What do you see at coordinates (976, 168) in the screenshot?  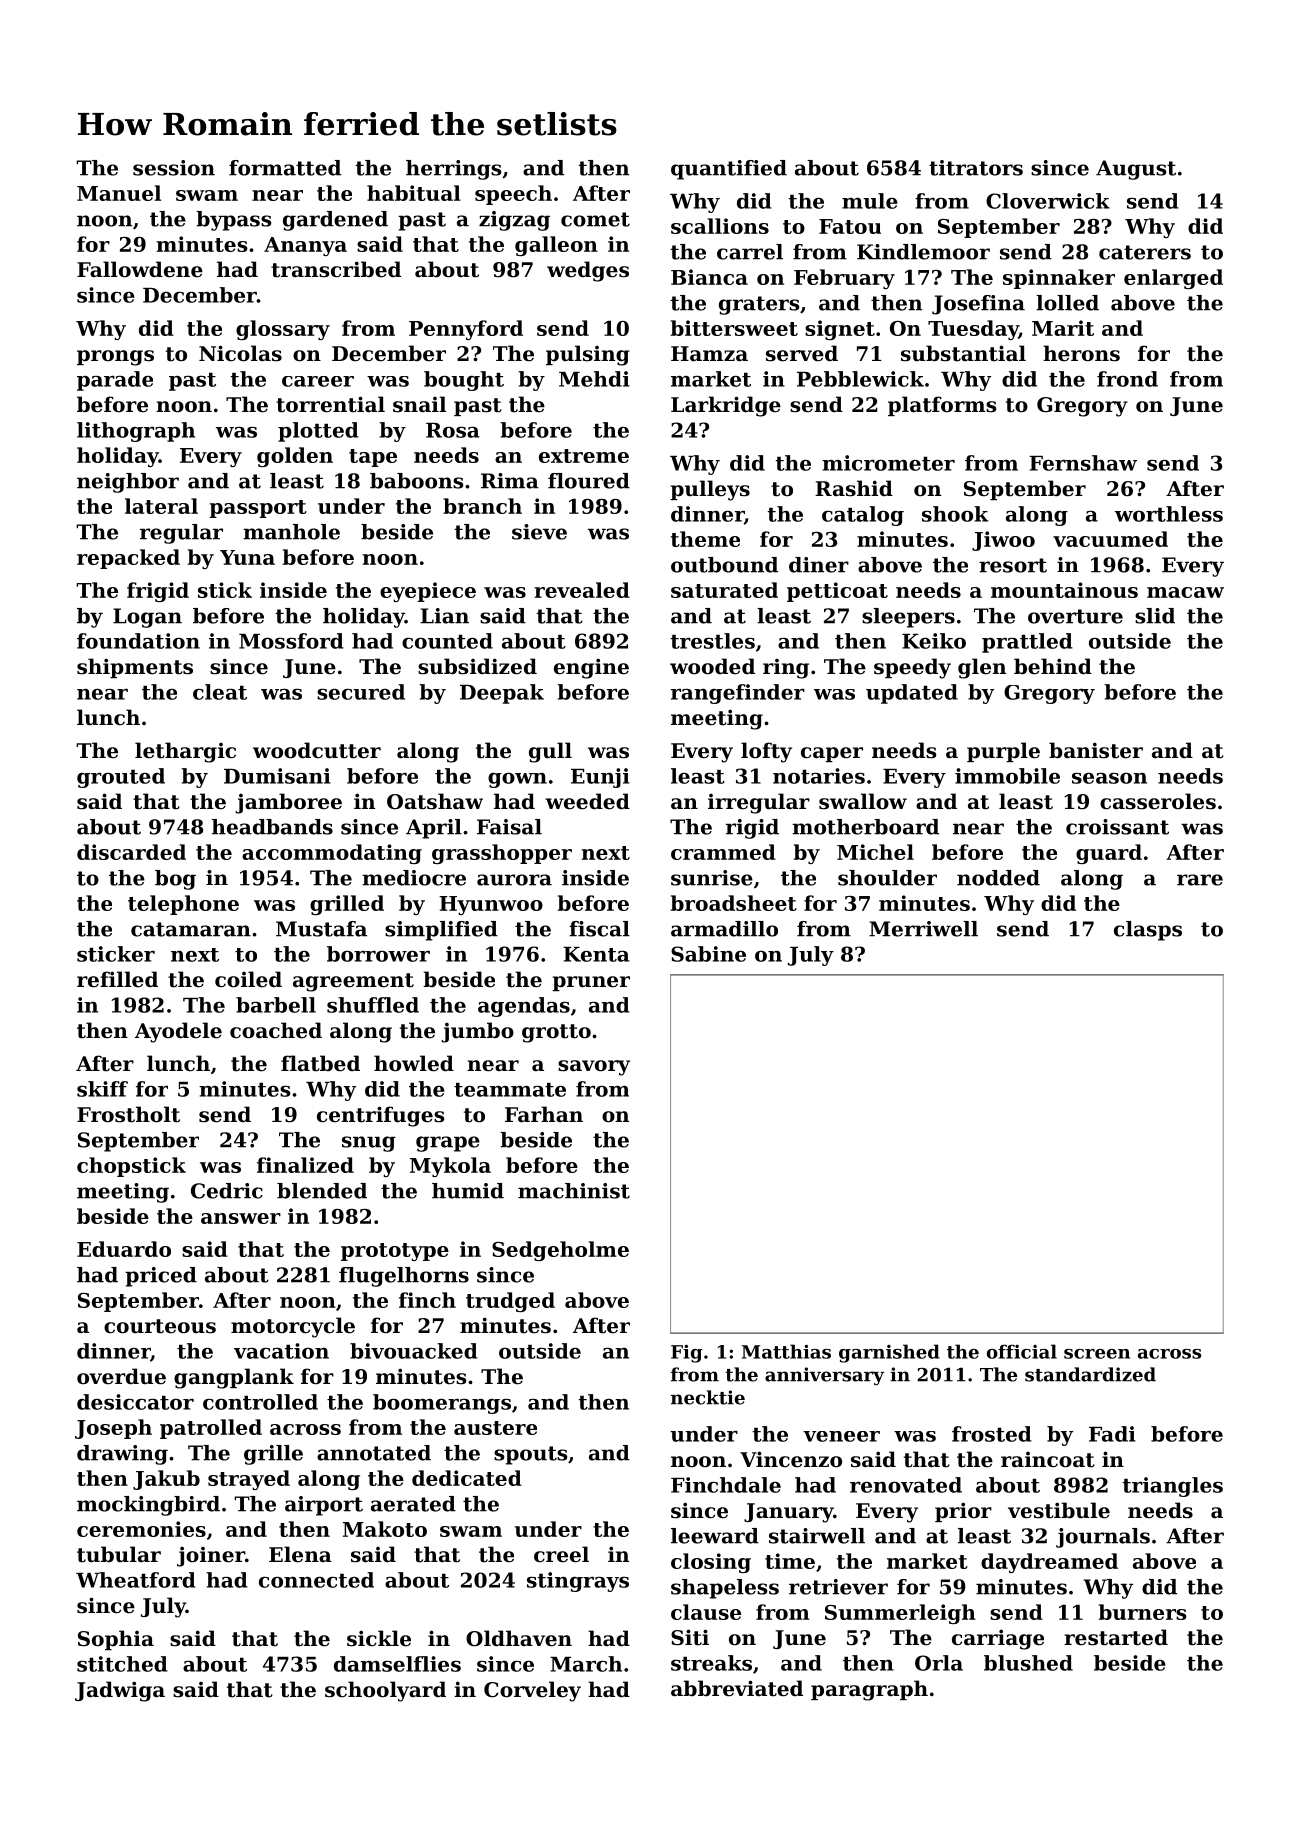 I see `titrators` at bounding box center [976, 168].
